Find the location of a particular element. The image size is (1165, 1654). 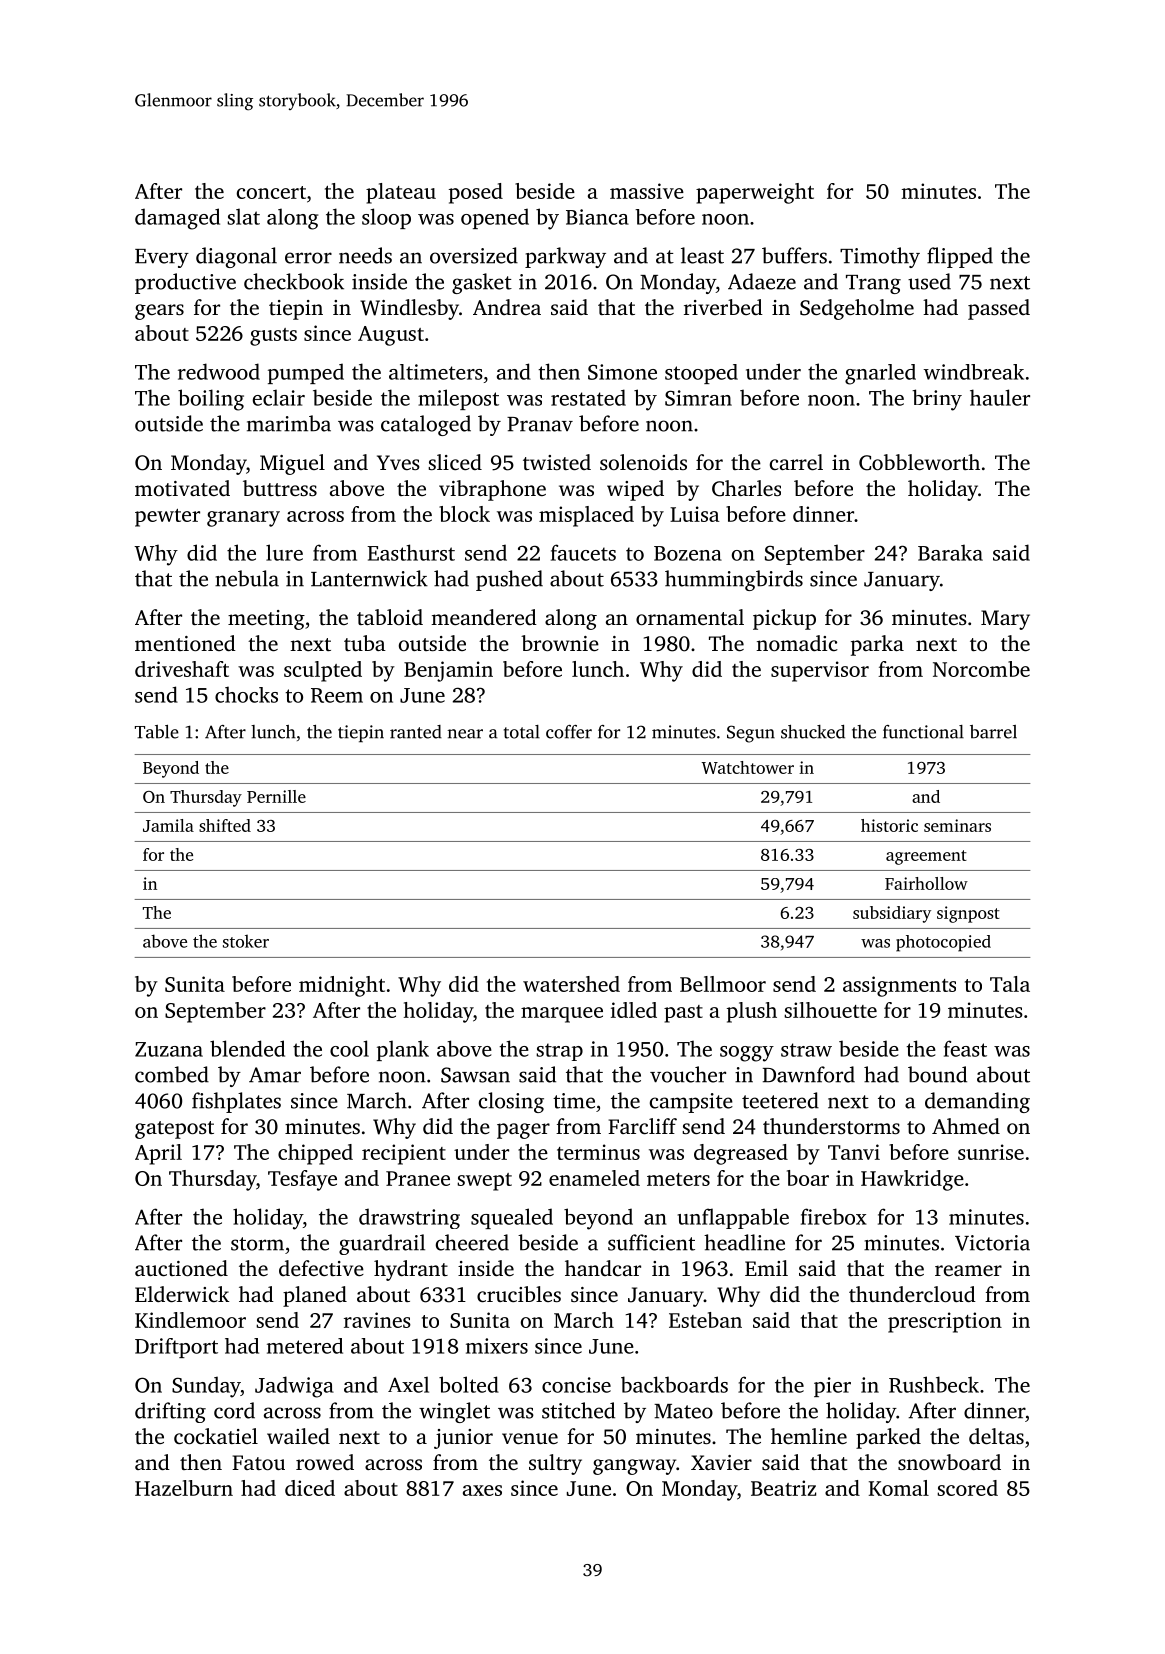

coffer is located at coordinates (569, 732).
